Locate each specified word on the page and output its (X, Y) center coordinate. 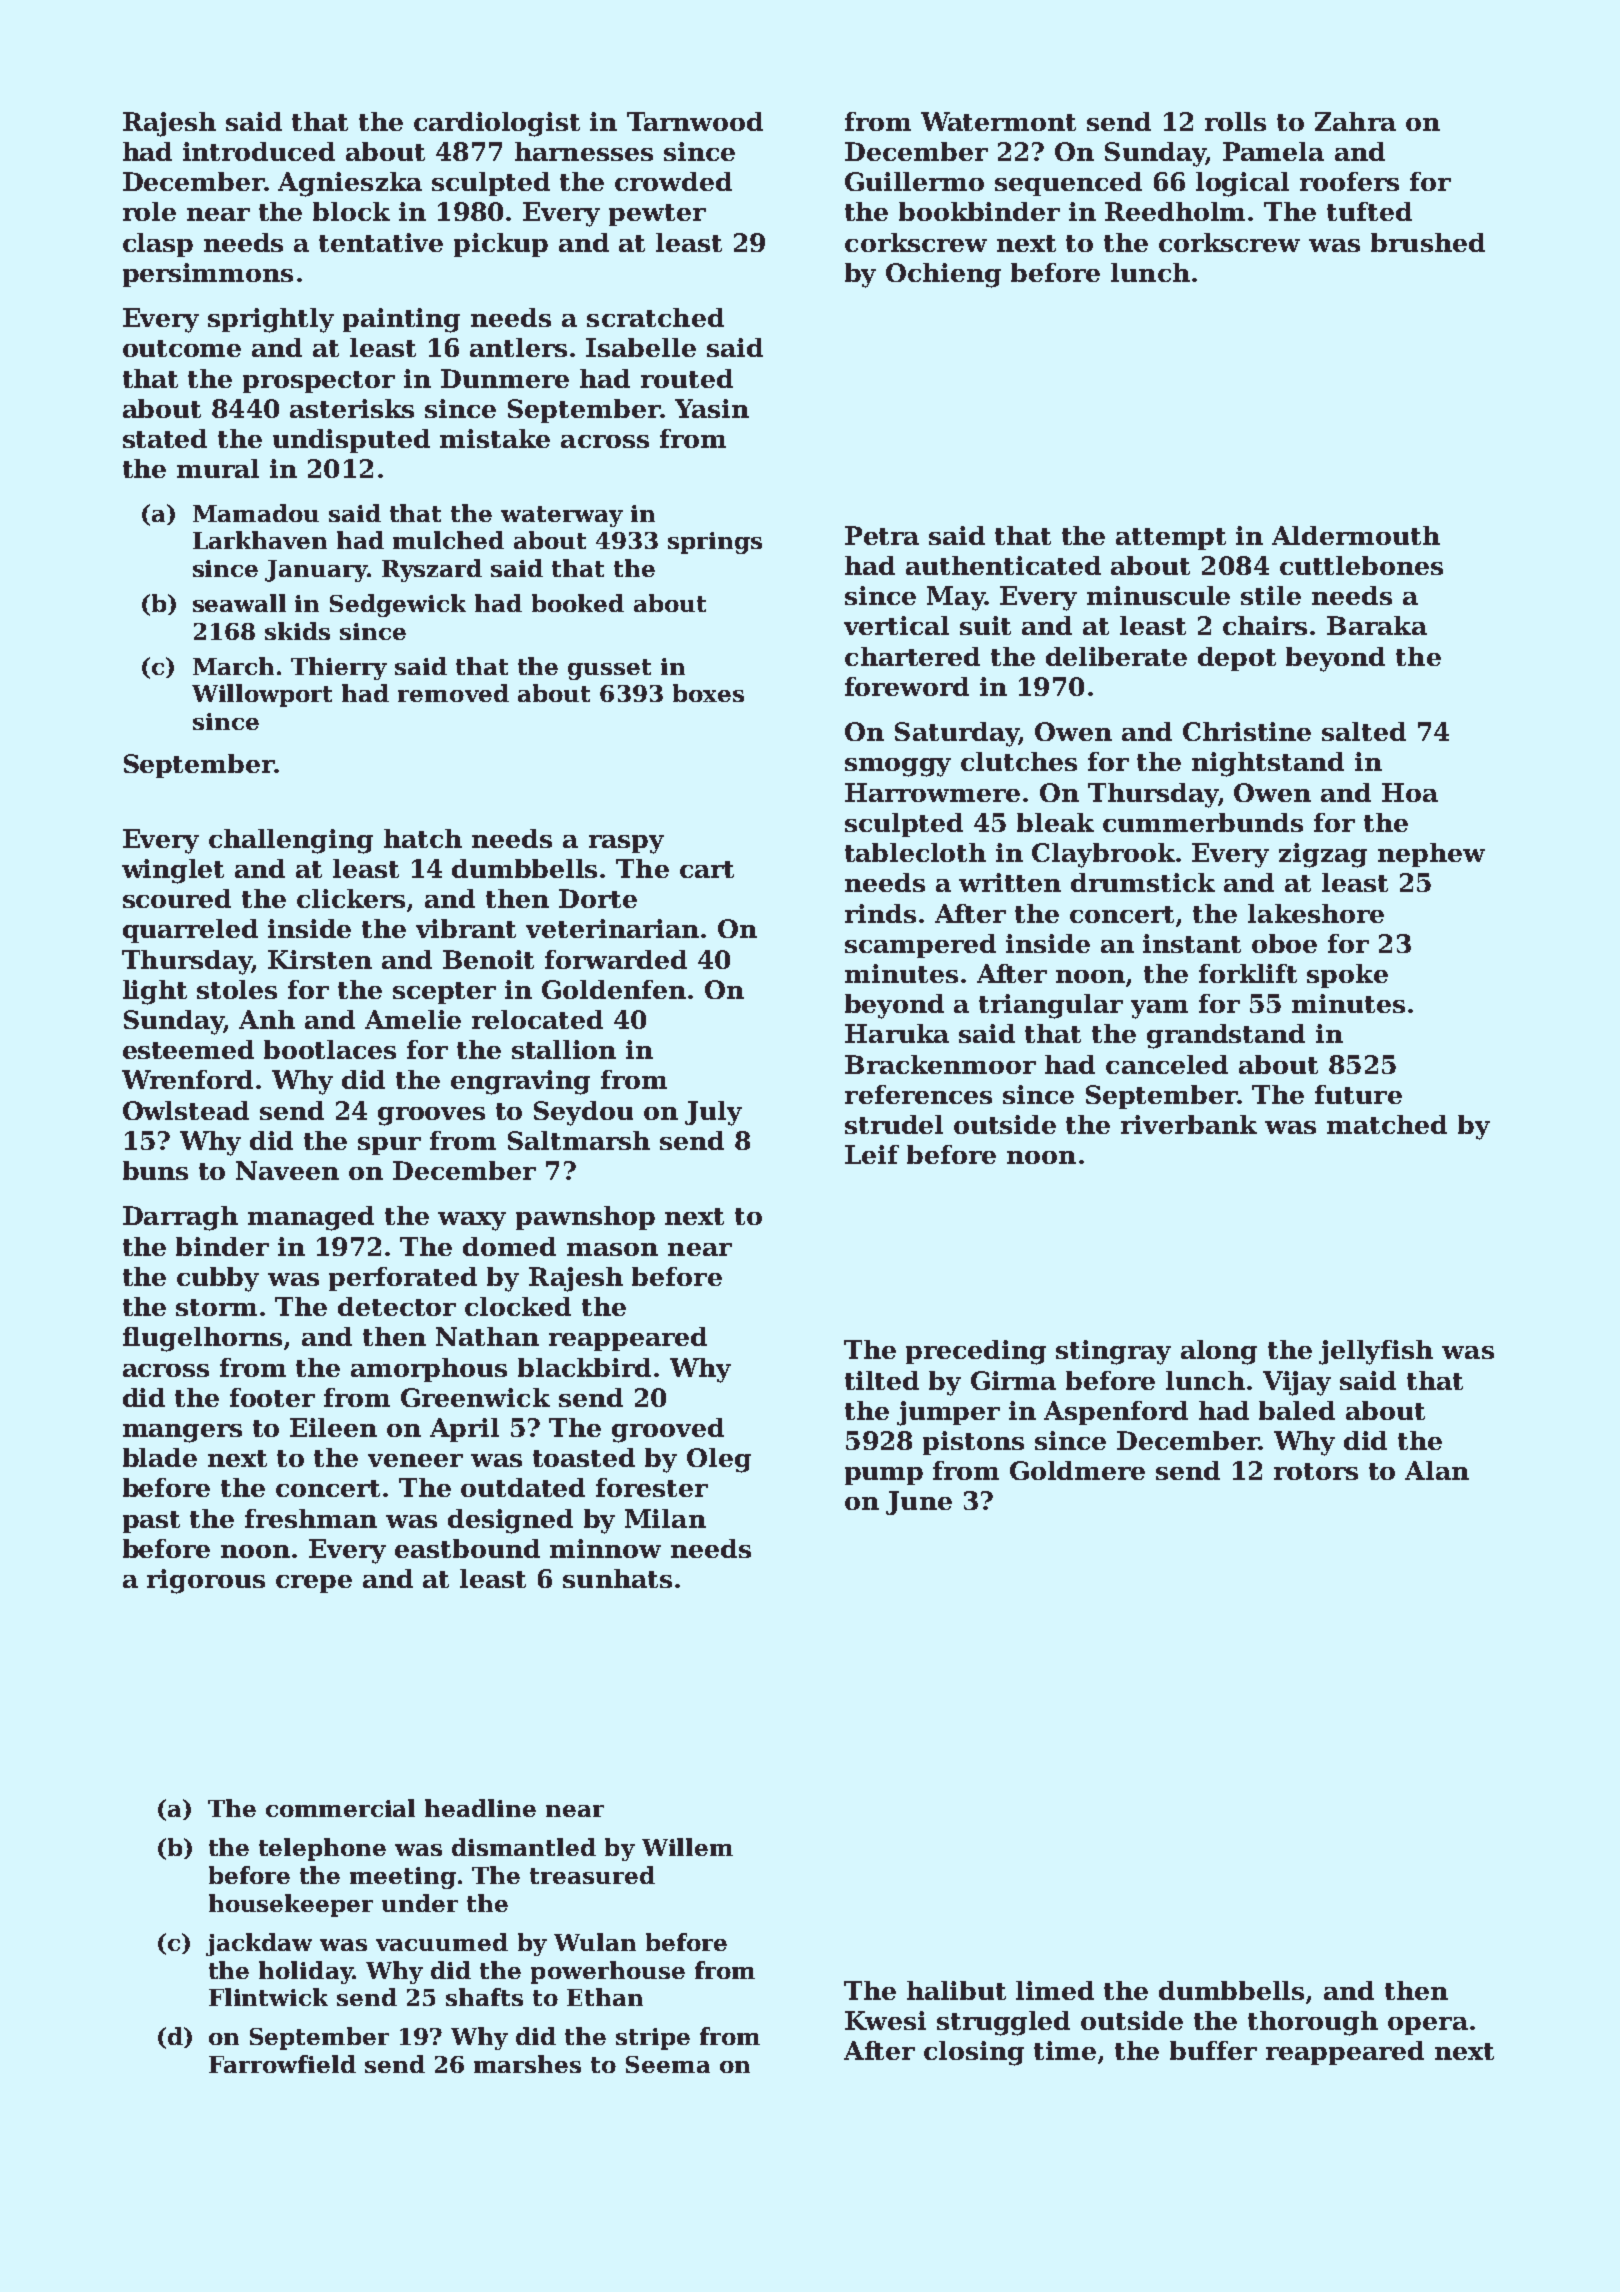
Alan (1437, 1470)
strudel (894, 1124)
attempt (1171, 539)
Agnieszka (350, 184)
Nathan (487, 1336)
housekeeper (291, 1905)
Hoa (1410, 792)
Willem (687, 1847)
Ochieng (943, 275)
